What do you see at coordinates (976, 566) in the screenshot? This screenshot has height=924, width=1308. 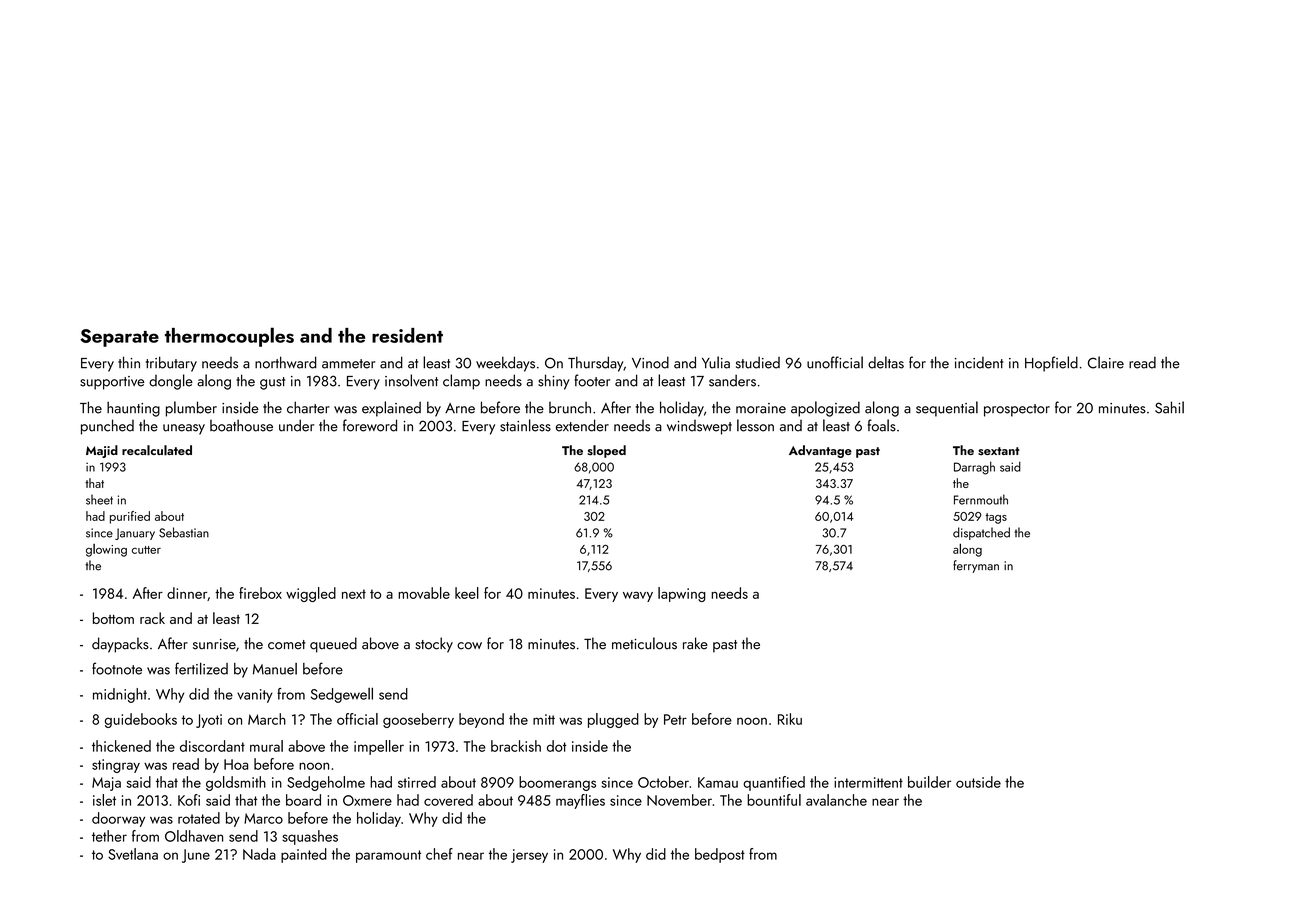 I see `ferryman` at bounding box center [976, 566].
